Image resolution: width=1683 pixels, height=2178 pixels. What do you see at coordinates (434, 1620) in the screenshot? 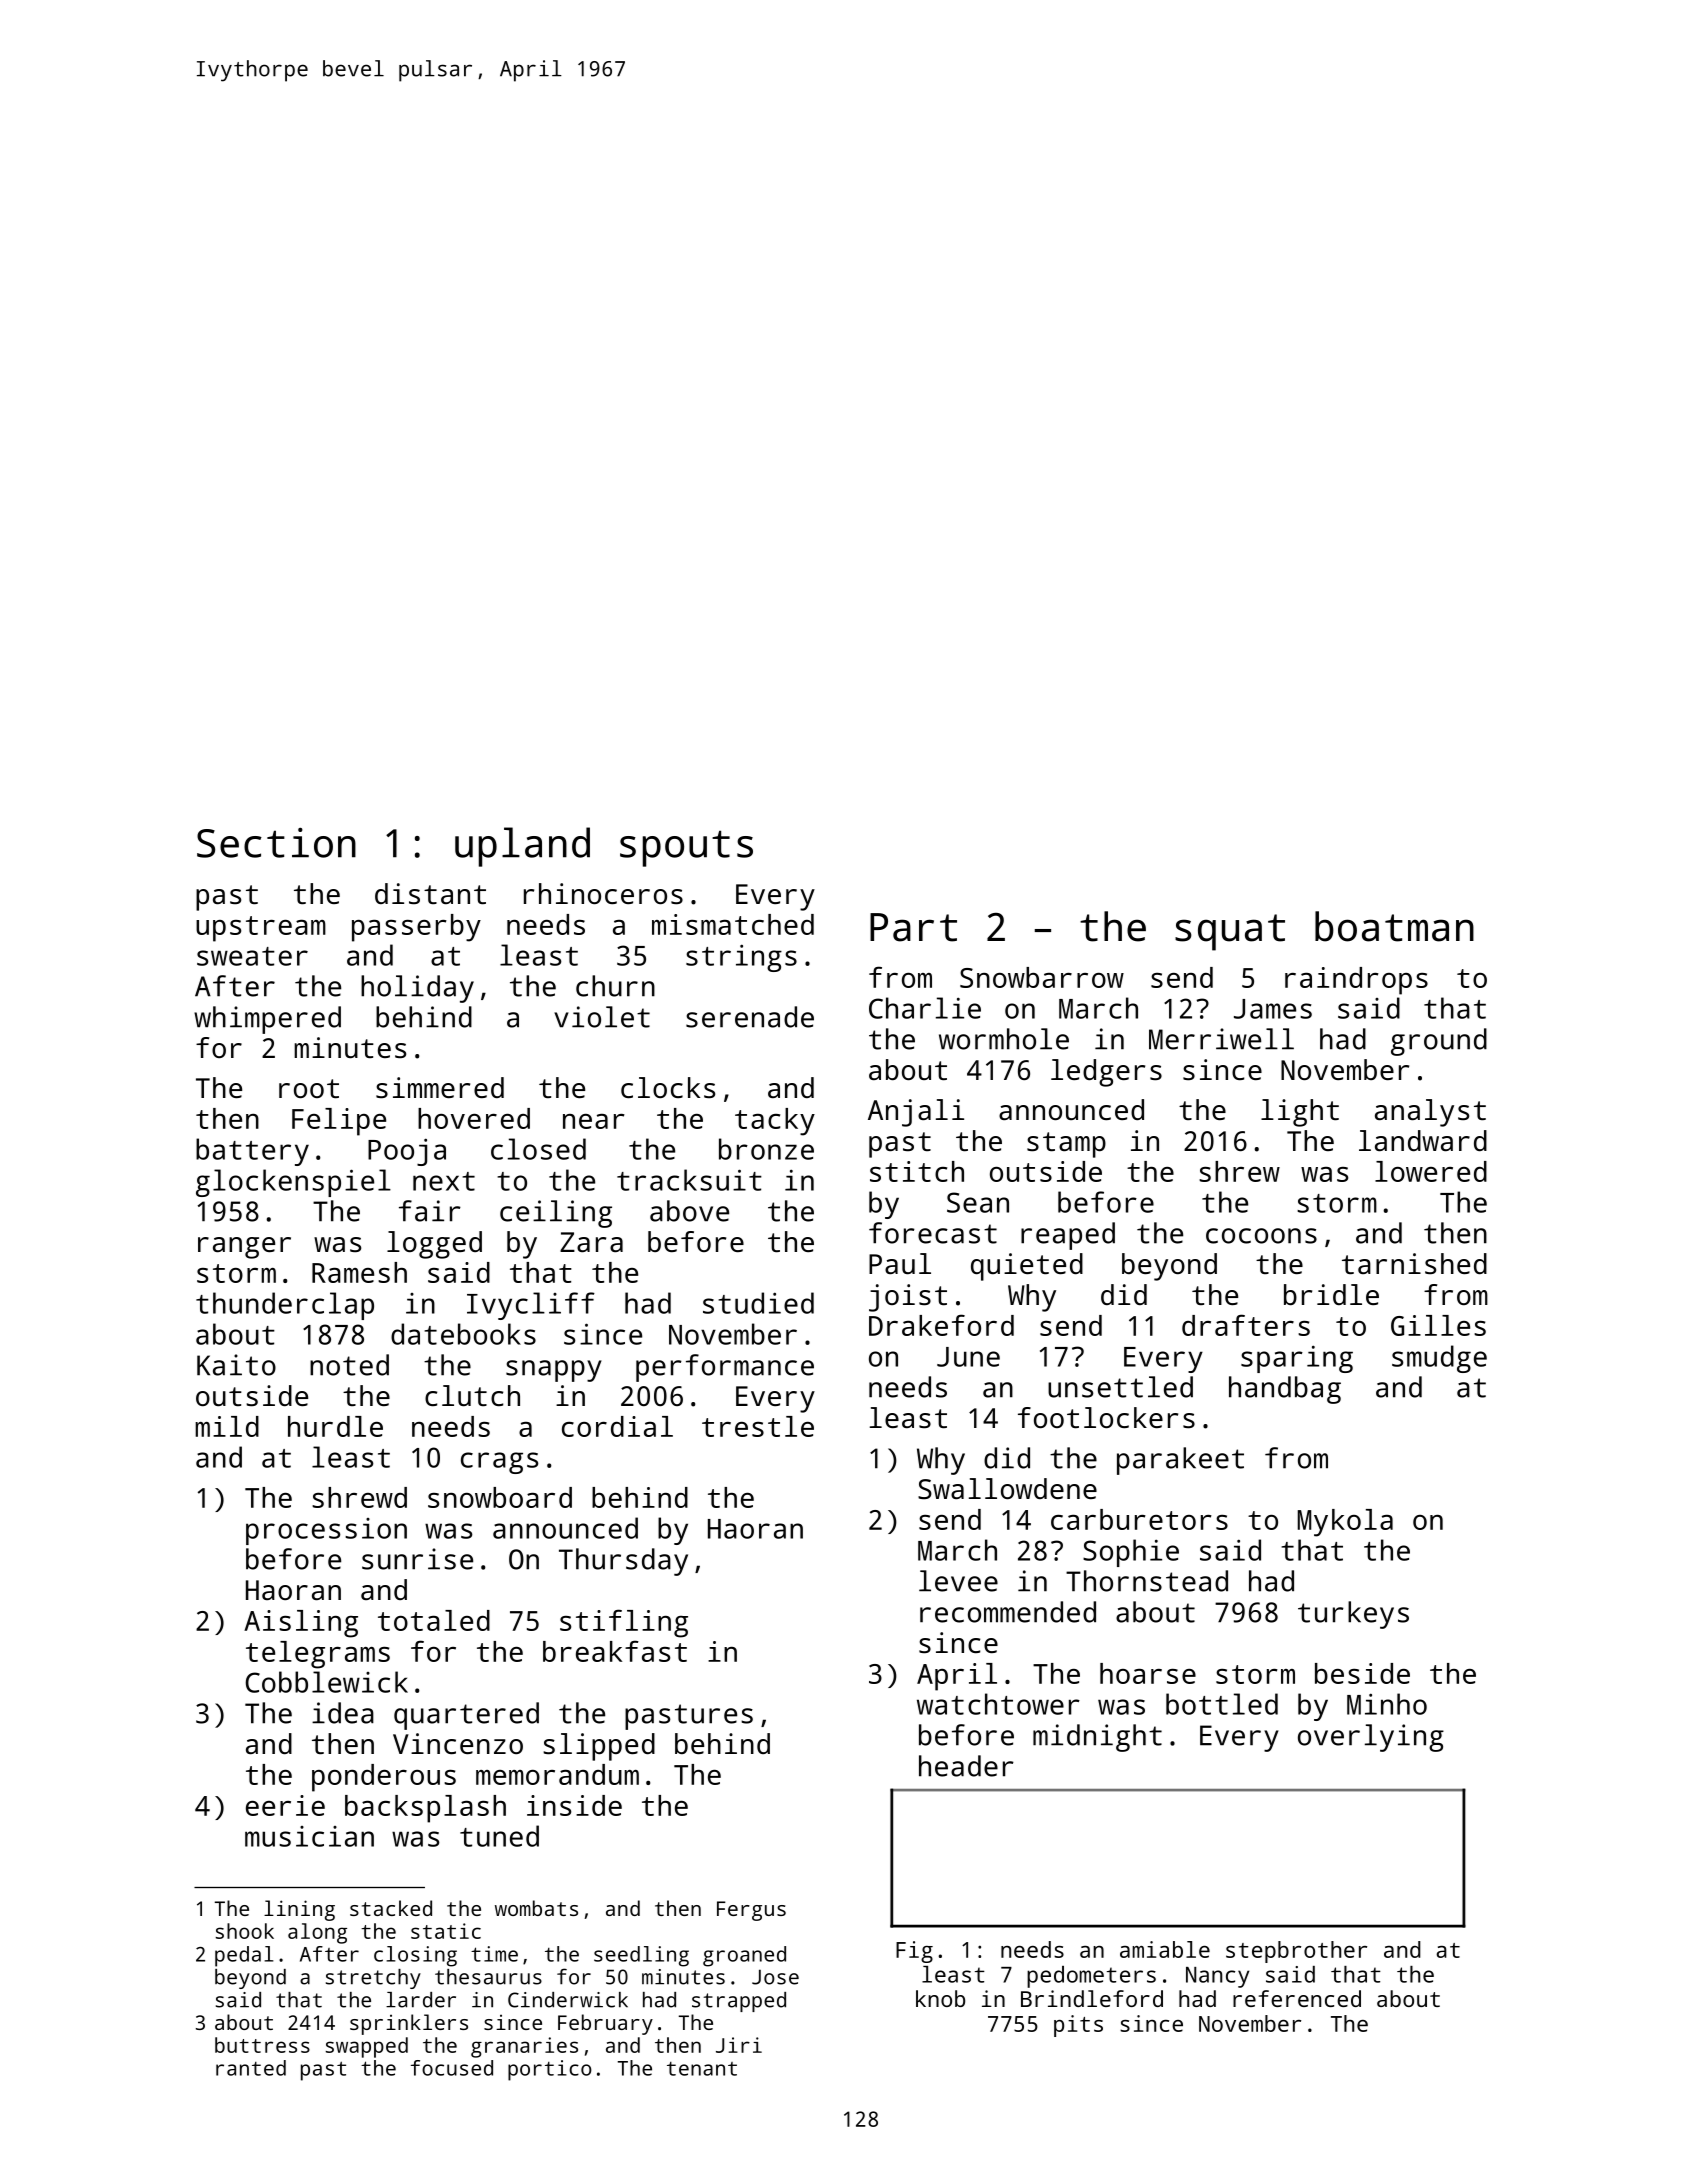
I see `totaled` at bounding box center [434, 1620].
